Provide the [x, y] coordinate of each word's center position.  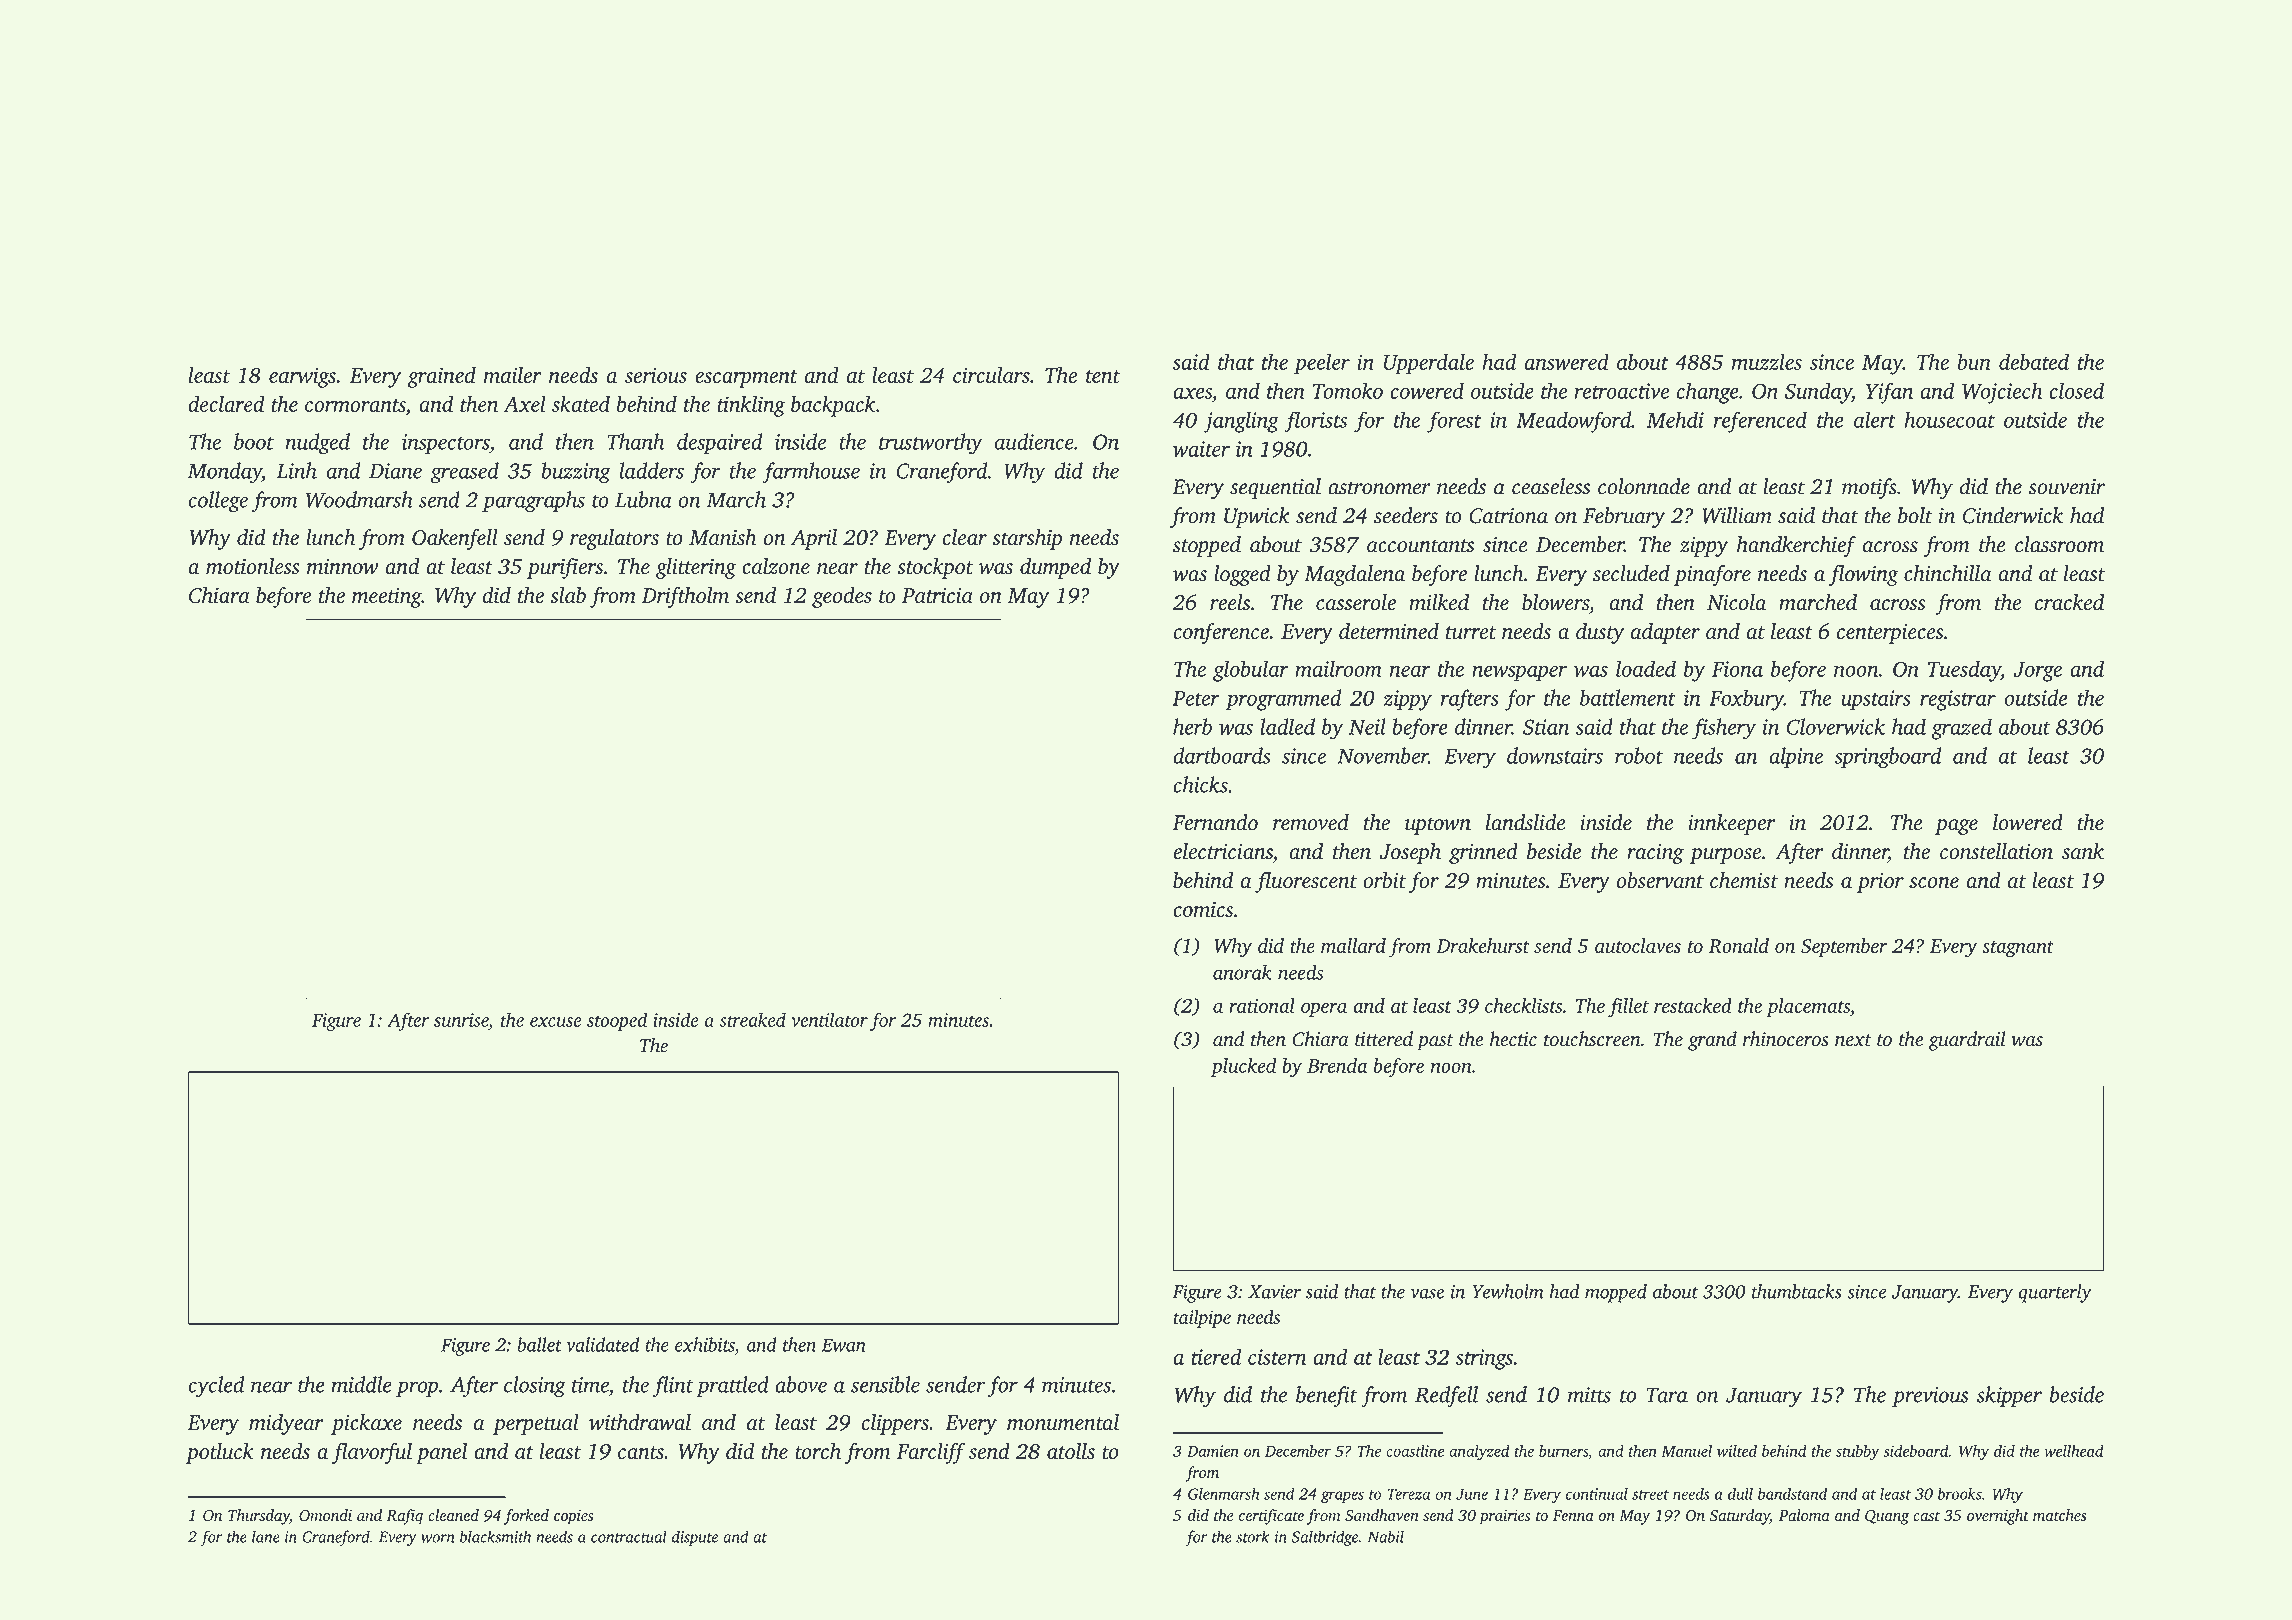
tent [1103, 376]
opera [1324, 1010]
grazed [1961, 729]
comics [1203, 909]
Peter [1196, 698]
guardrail [1967, 1041]
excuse [556, 1022]
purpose [1725, 856]
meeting [387, 597]
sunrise [461, 1020]
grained [441, 377]
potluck [220, 1453]
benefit [1326, 1396]
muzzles [1767, 361]
